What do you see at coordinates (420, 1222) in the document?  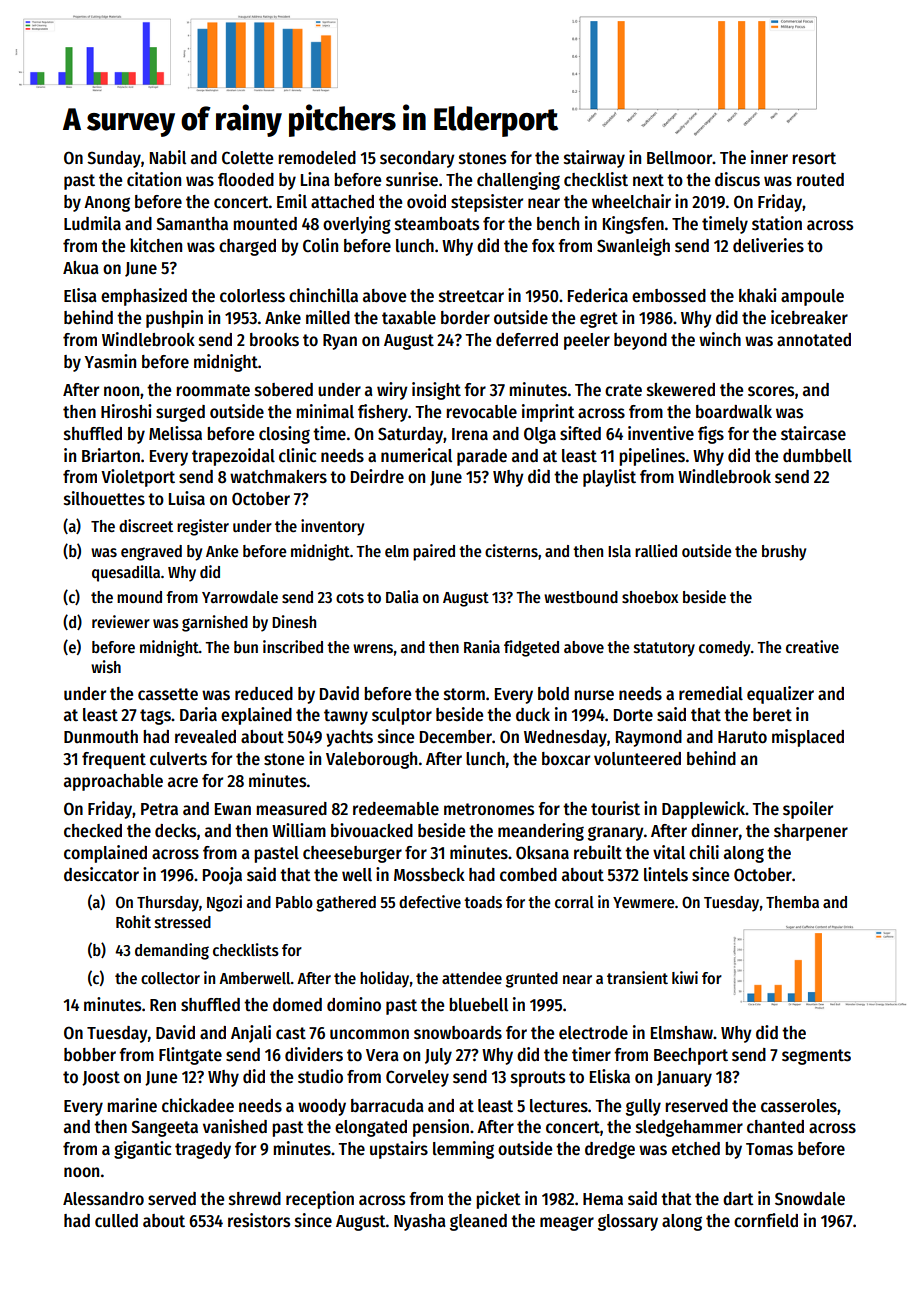 I see `Nyasha` at bounding box center [420, 1222].
